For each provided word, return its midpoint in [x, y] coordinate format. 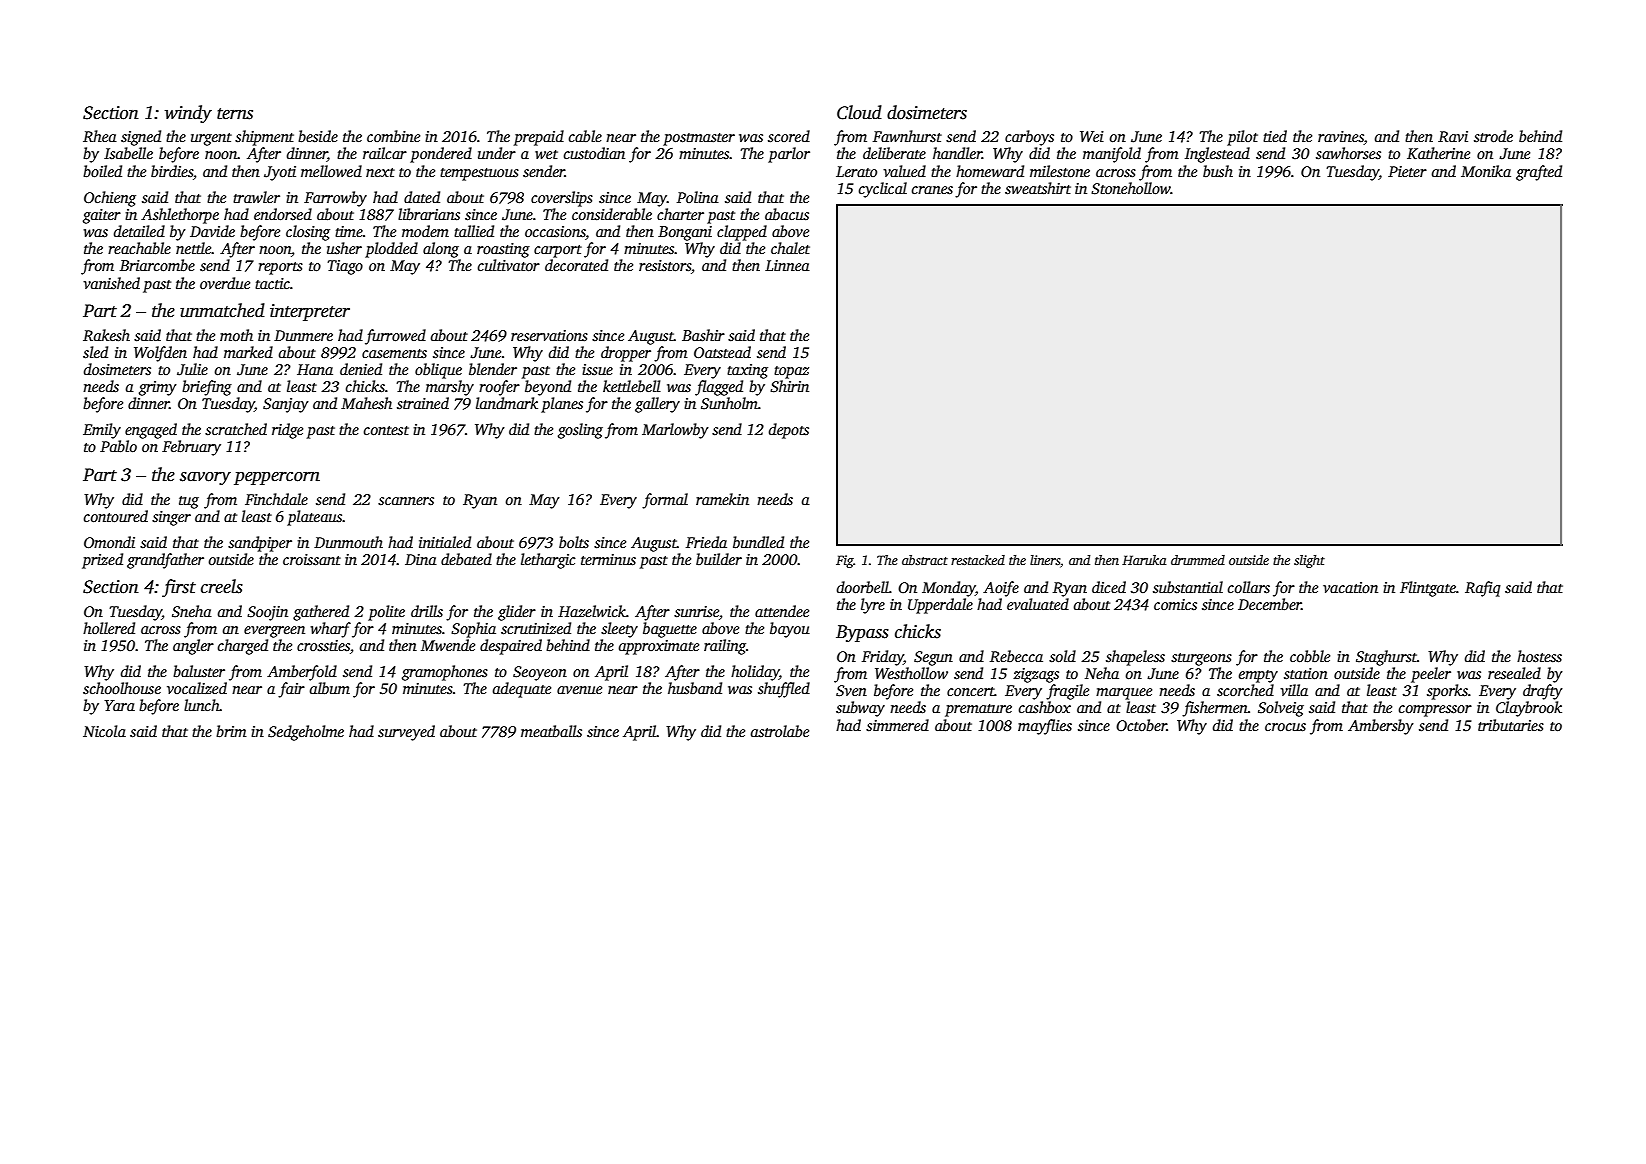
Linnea [787, 265]
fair [291, 690]
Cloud [859, 112]
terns [235, 114]
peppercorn [277, 478]
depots [789, 431]
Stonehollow [1131, 188]
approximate [658, 647]
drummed [1198, 560]
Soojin [267, 613]
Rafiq [1483, 589]
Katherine [1438, 153]
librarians [429, 214]
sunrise [696, 611]
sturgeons [1201, 659]
